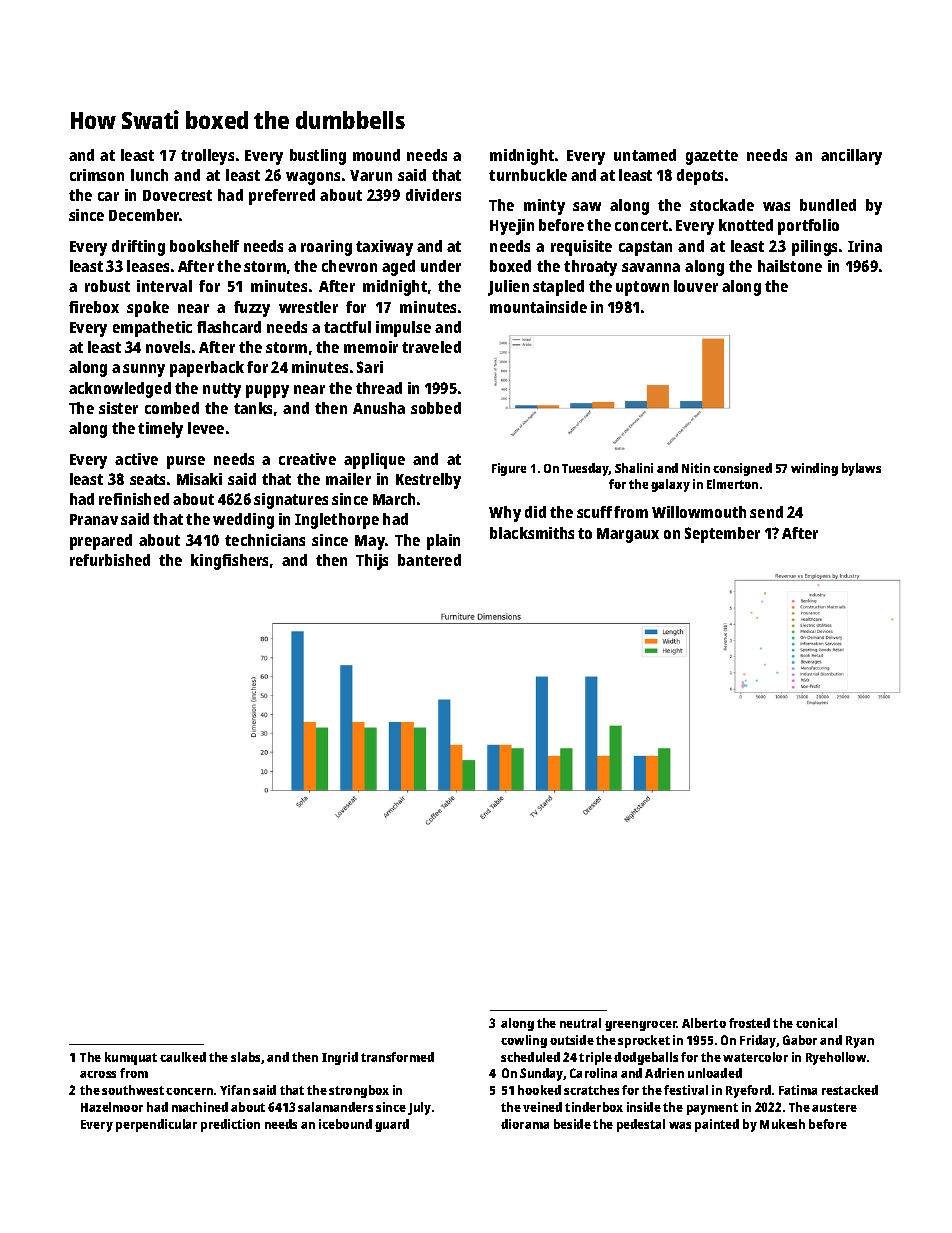  I want to click on send, so click(766, 512).
